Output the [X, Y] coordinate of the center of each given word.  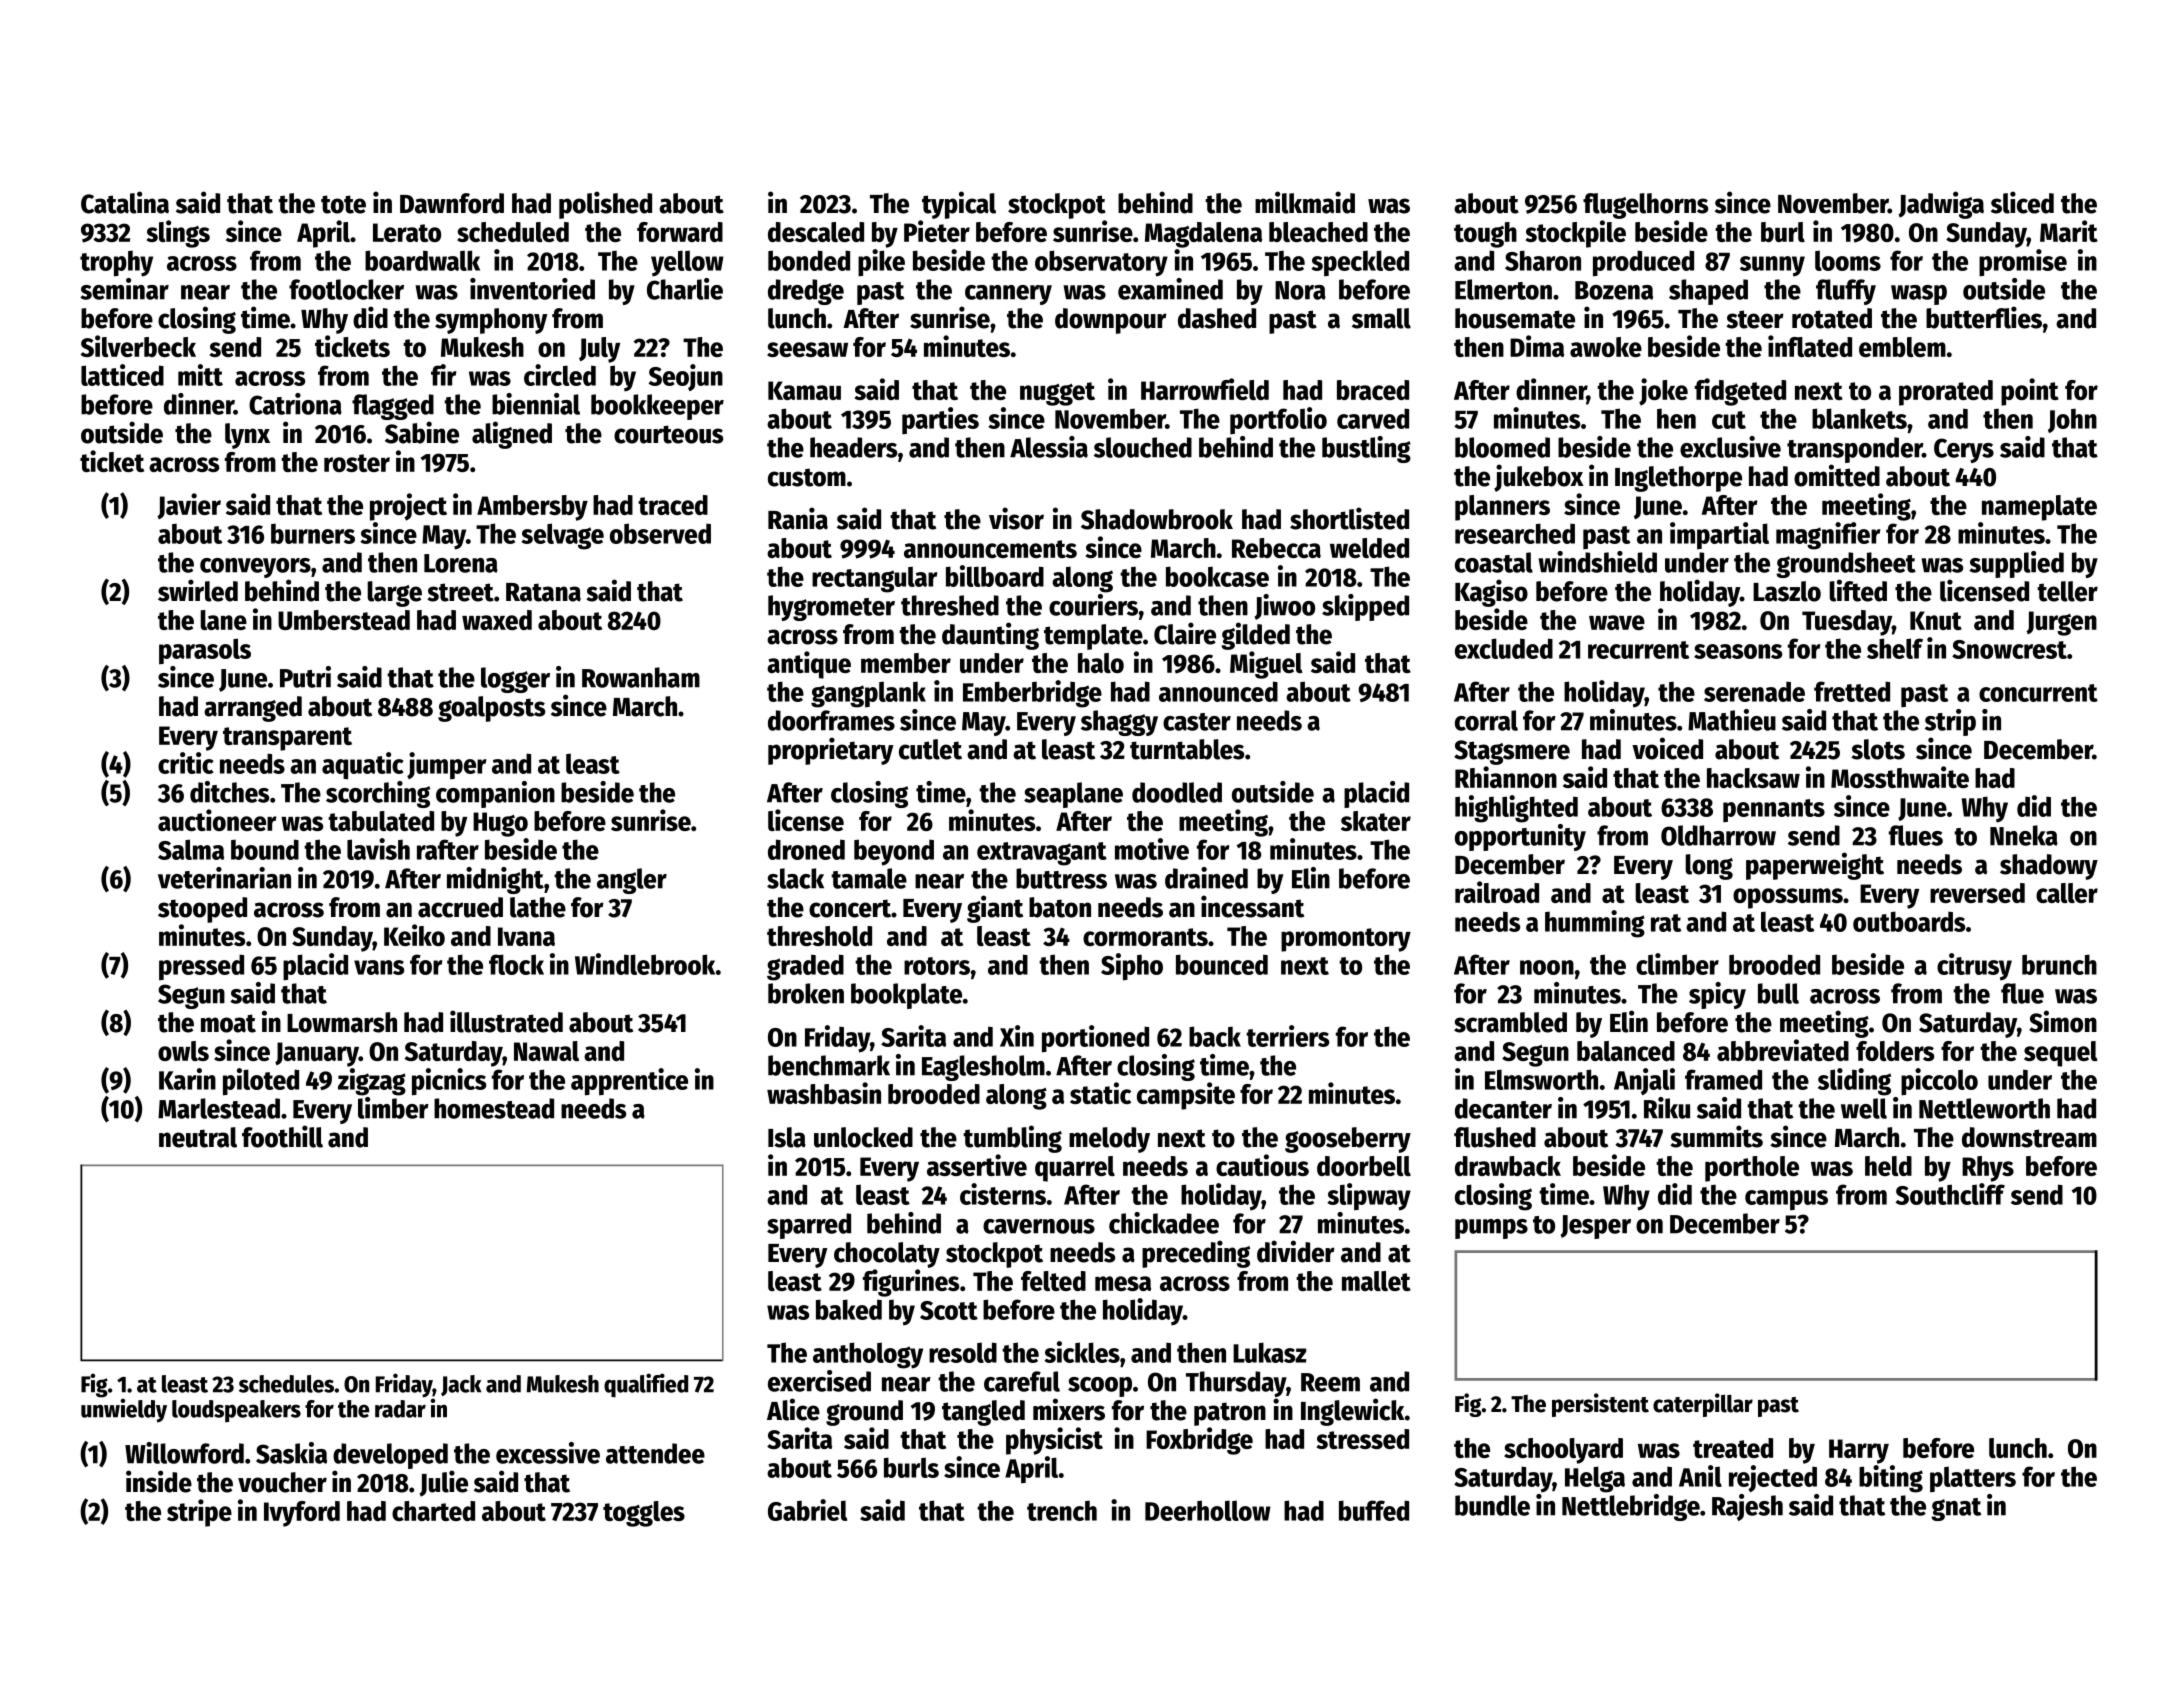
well [1864, 1108]
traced [673, 505]
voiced [1667, 748]
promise [2023, 263]
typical [959, 205]
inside [159, 1481]
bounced [1222, 964]
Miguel [1266, 665]
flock [516, 964]
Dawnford [452, 203]
